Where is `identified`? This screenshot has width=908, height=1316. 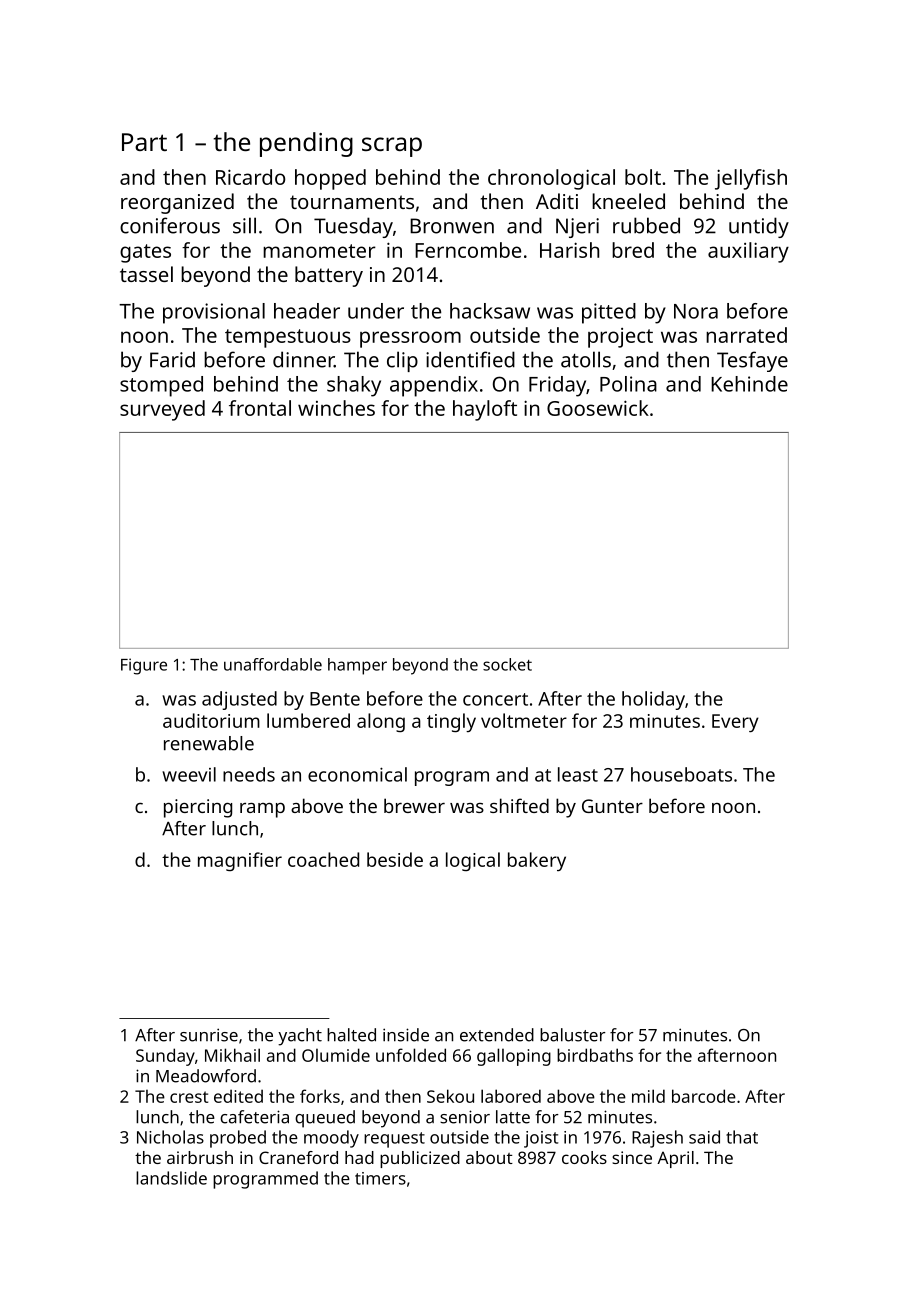 identified is located at coordinates (470, 359).
